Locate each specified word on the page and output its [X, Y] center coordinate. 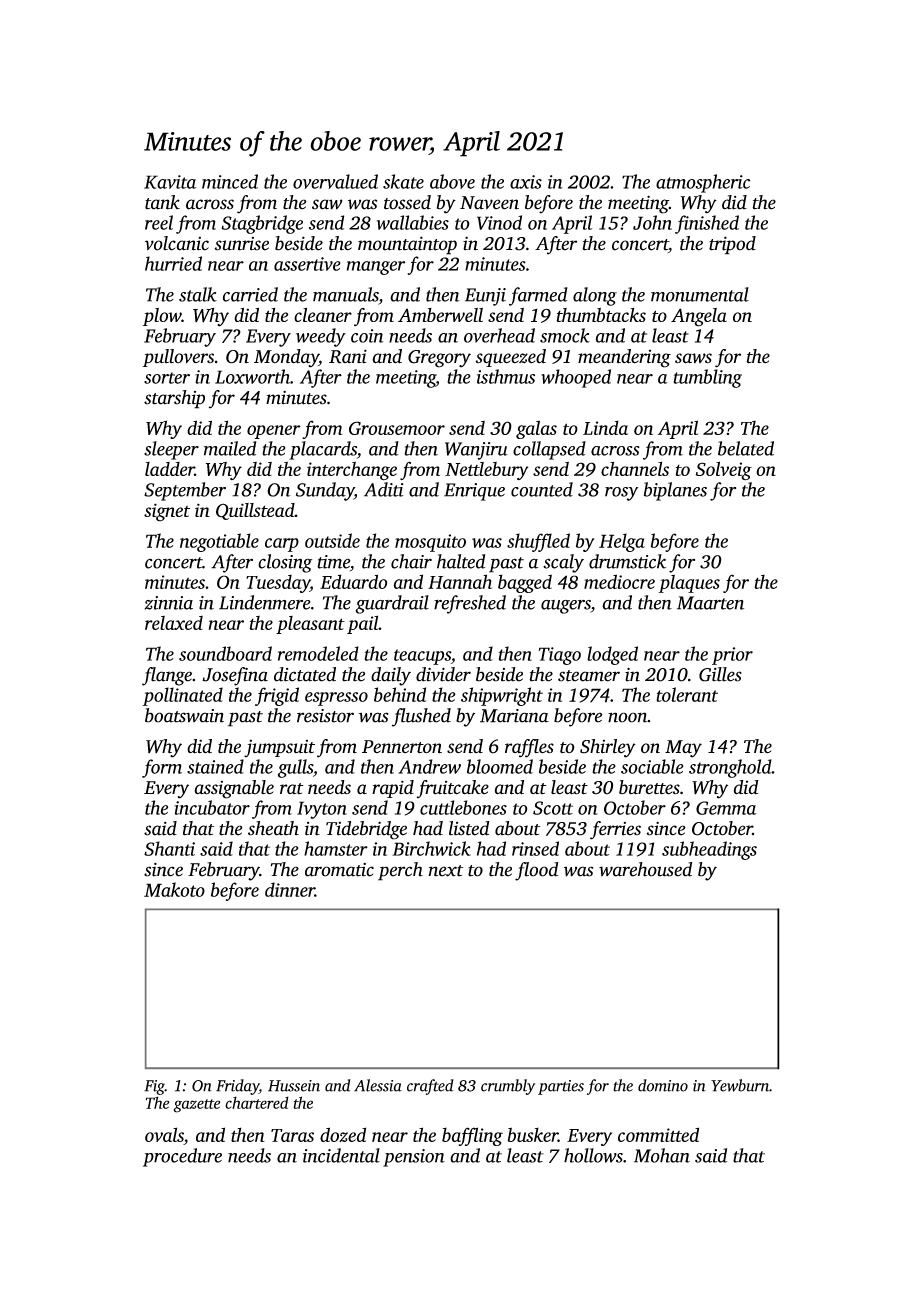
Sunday [325, 491]
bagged [525, 583]
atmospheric [703, 183]
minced [230, 181]
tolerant [687, 694]
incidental [341, 1155]
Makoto [174, 889]
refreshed [470, 604]
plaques [689, 584]
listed [469, 828]
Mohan [662, 1155]
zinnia [169, 603]
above [452, 181]
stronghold [730, 768]
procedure [182, 1157]
